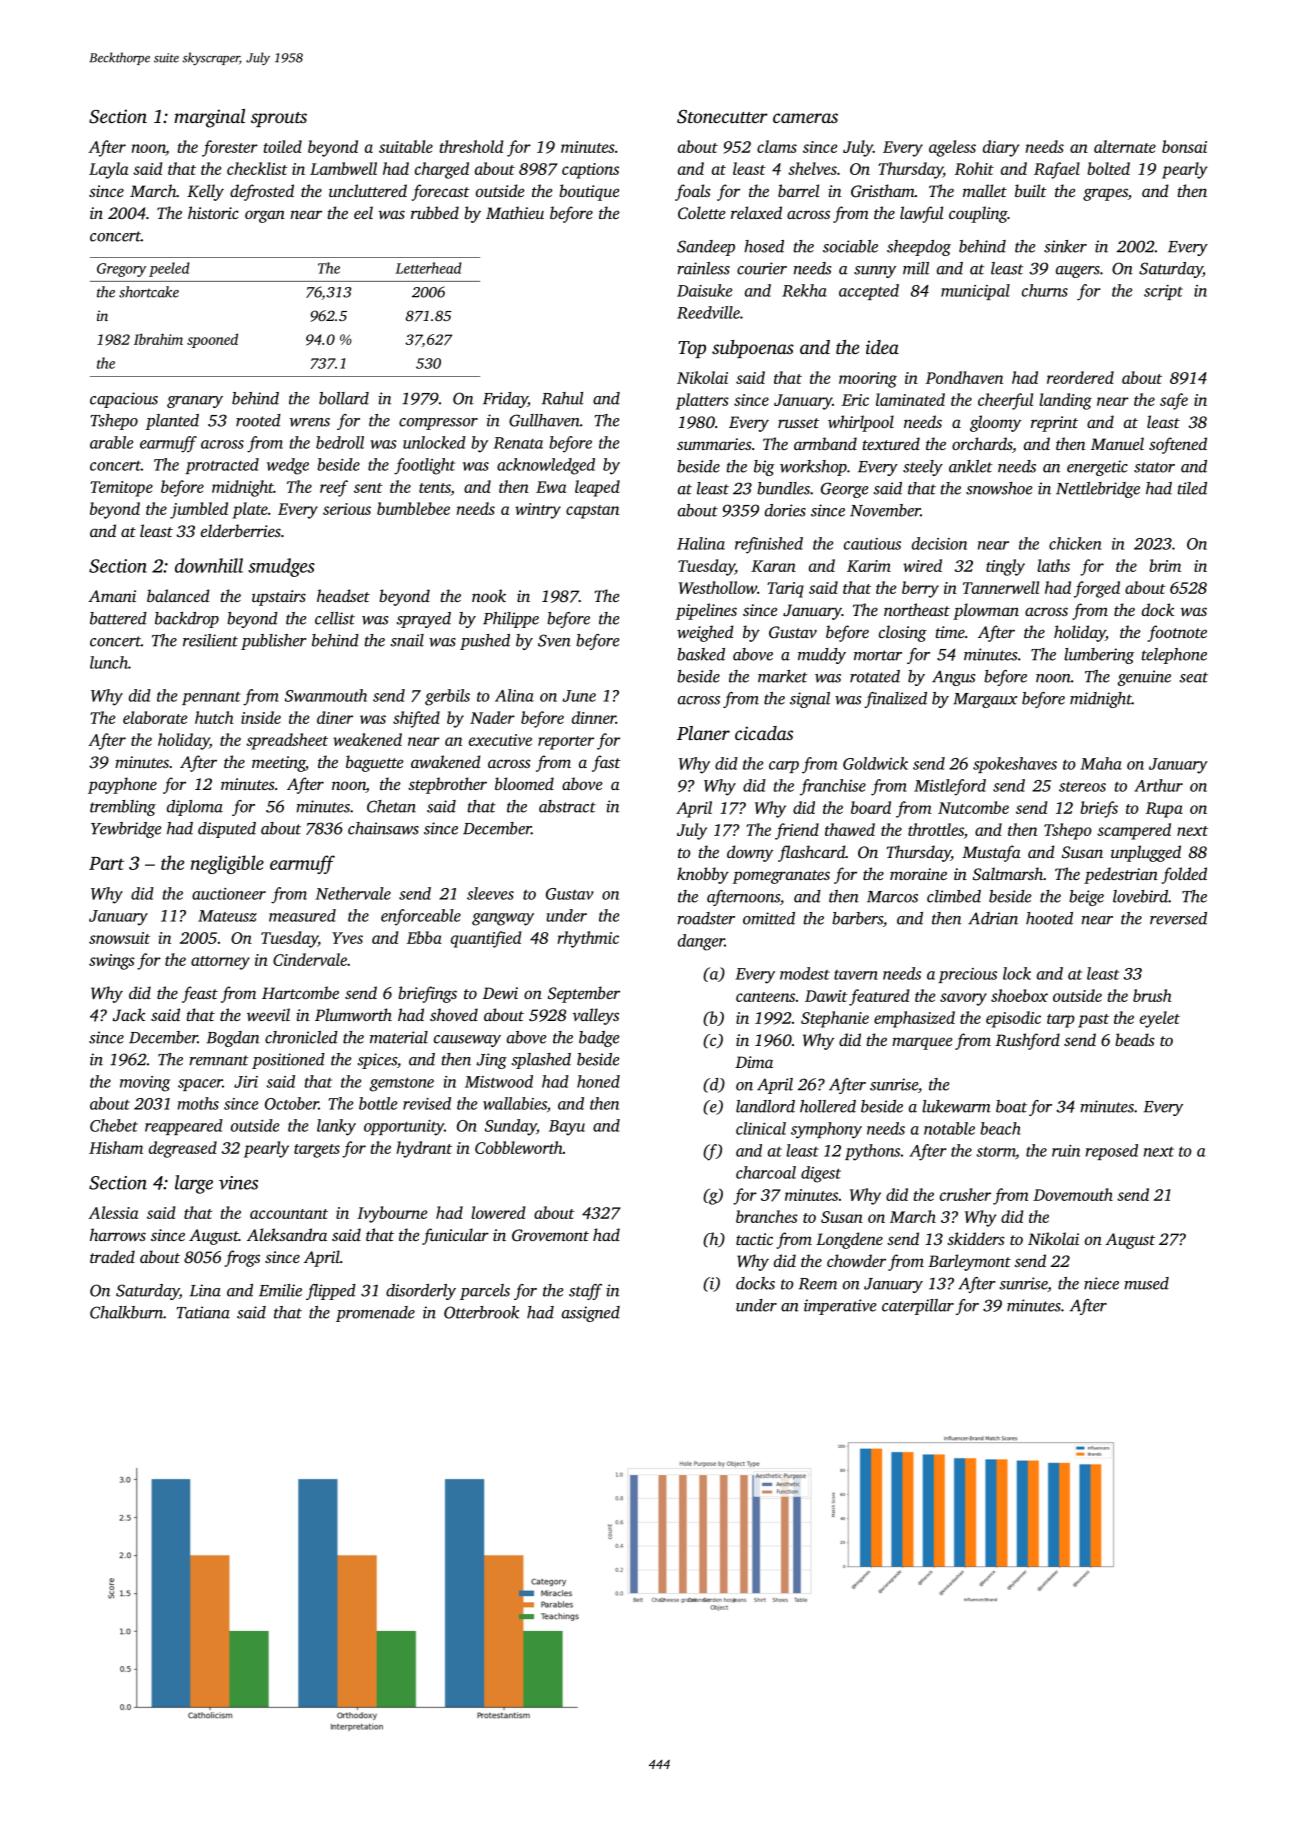 This page has width=1297, height=1834. Describe the element at coordinates (1184, 146) in the page. I see `bonsai` at that location.
